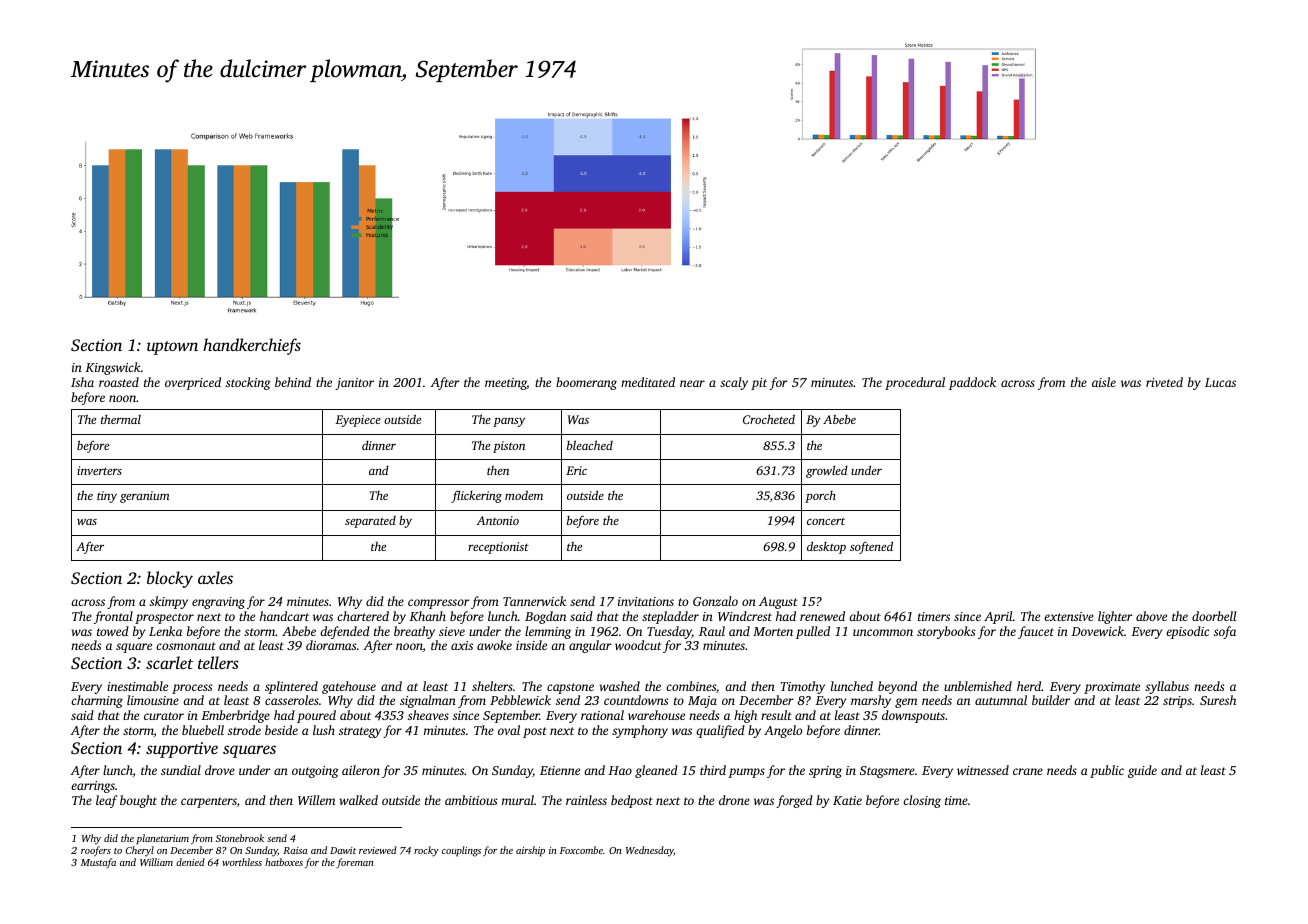  I want to click on worthless, so click(242, 862).
